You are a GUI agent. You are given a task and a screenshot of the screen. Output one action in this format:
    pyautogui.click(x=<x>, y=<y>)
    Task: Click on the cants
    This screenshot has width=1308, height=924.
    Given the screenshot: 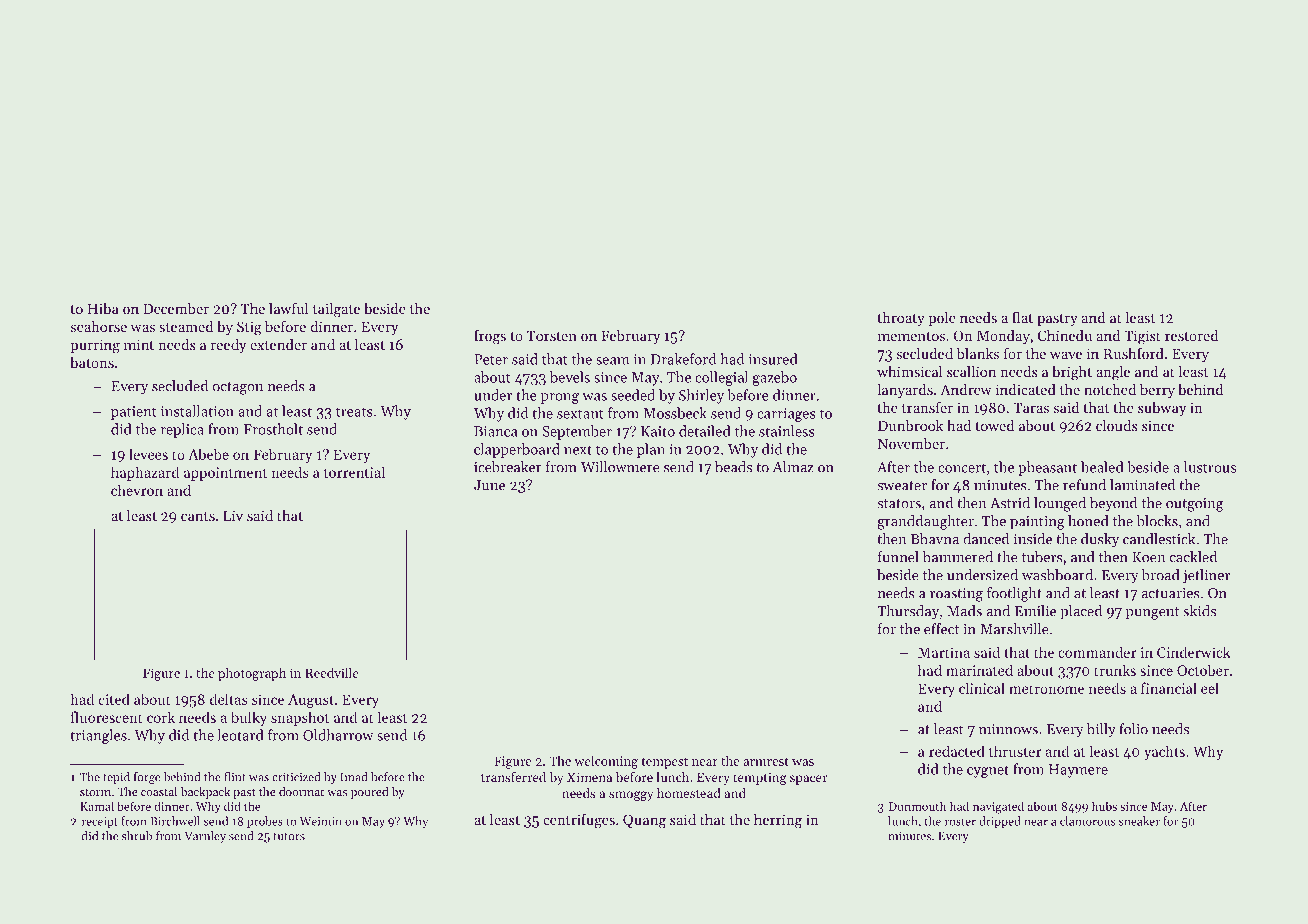 What is the action you would take?
    pyautogui.click(x=198, y=516)
